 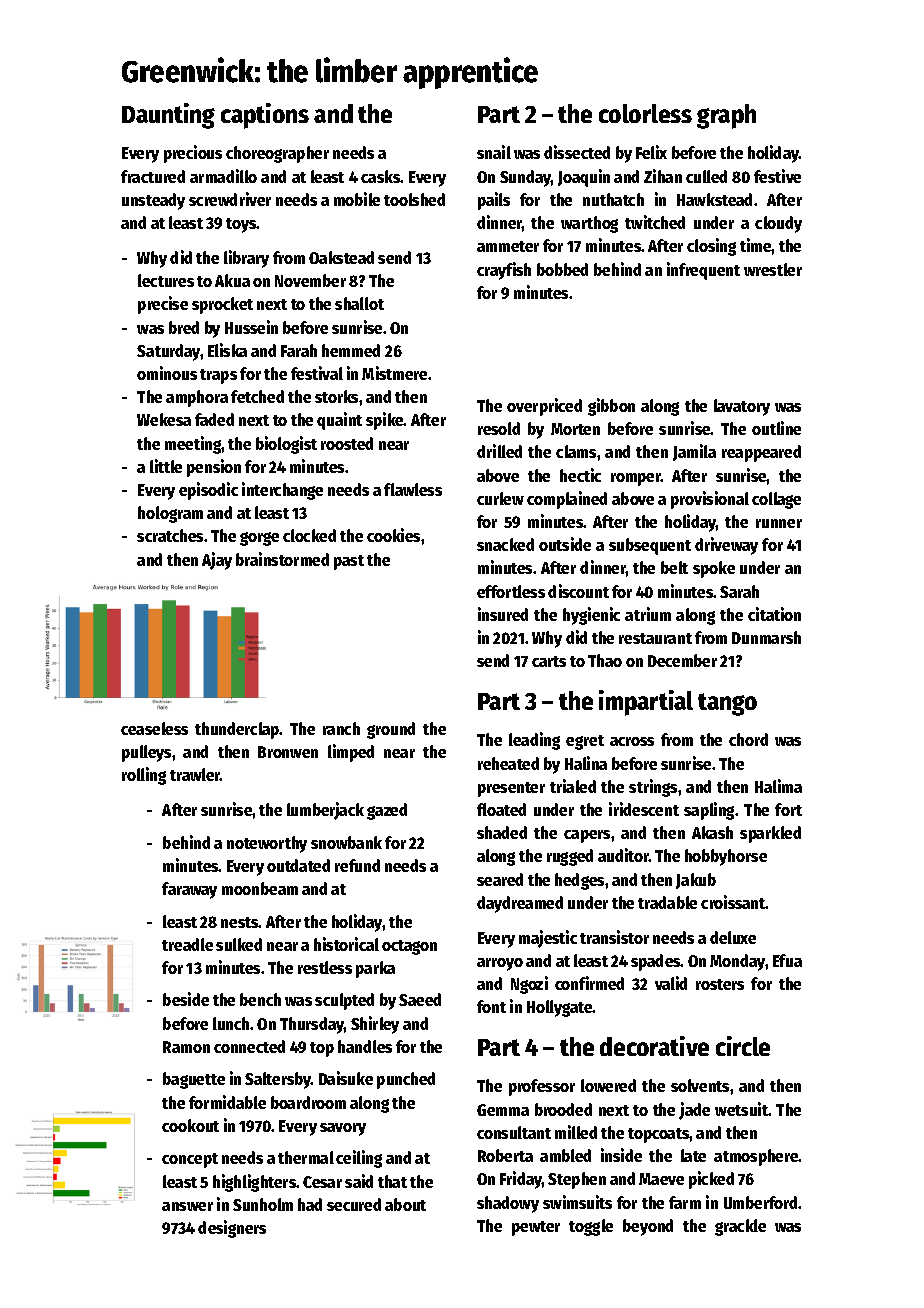 I want to click on designers, so click(x=232, y=1229).
